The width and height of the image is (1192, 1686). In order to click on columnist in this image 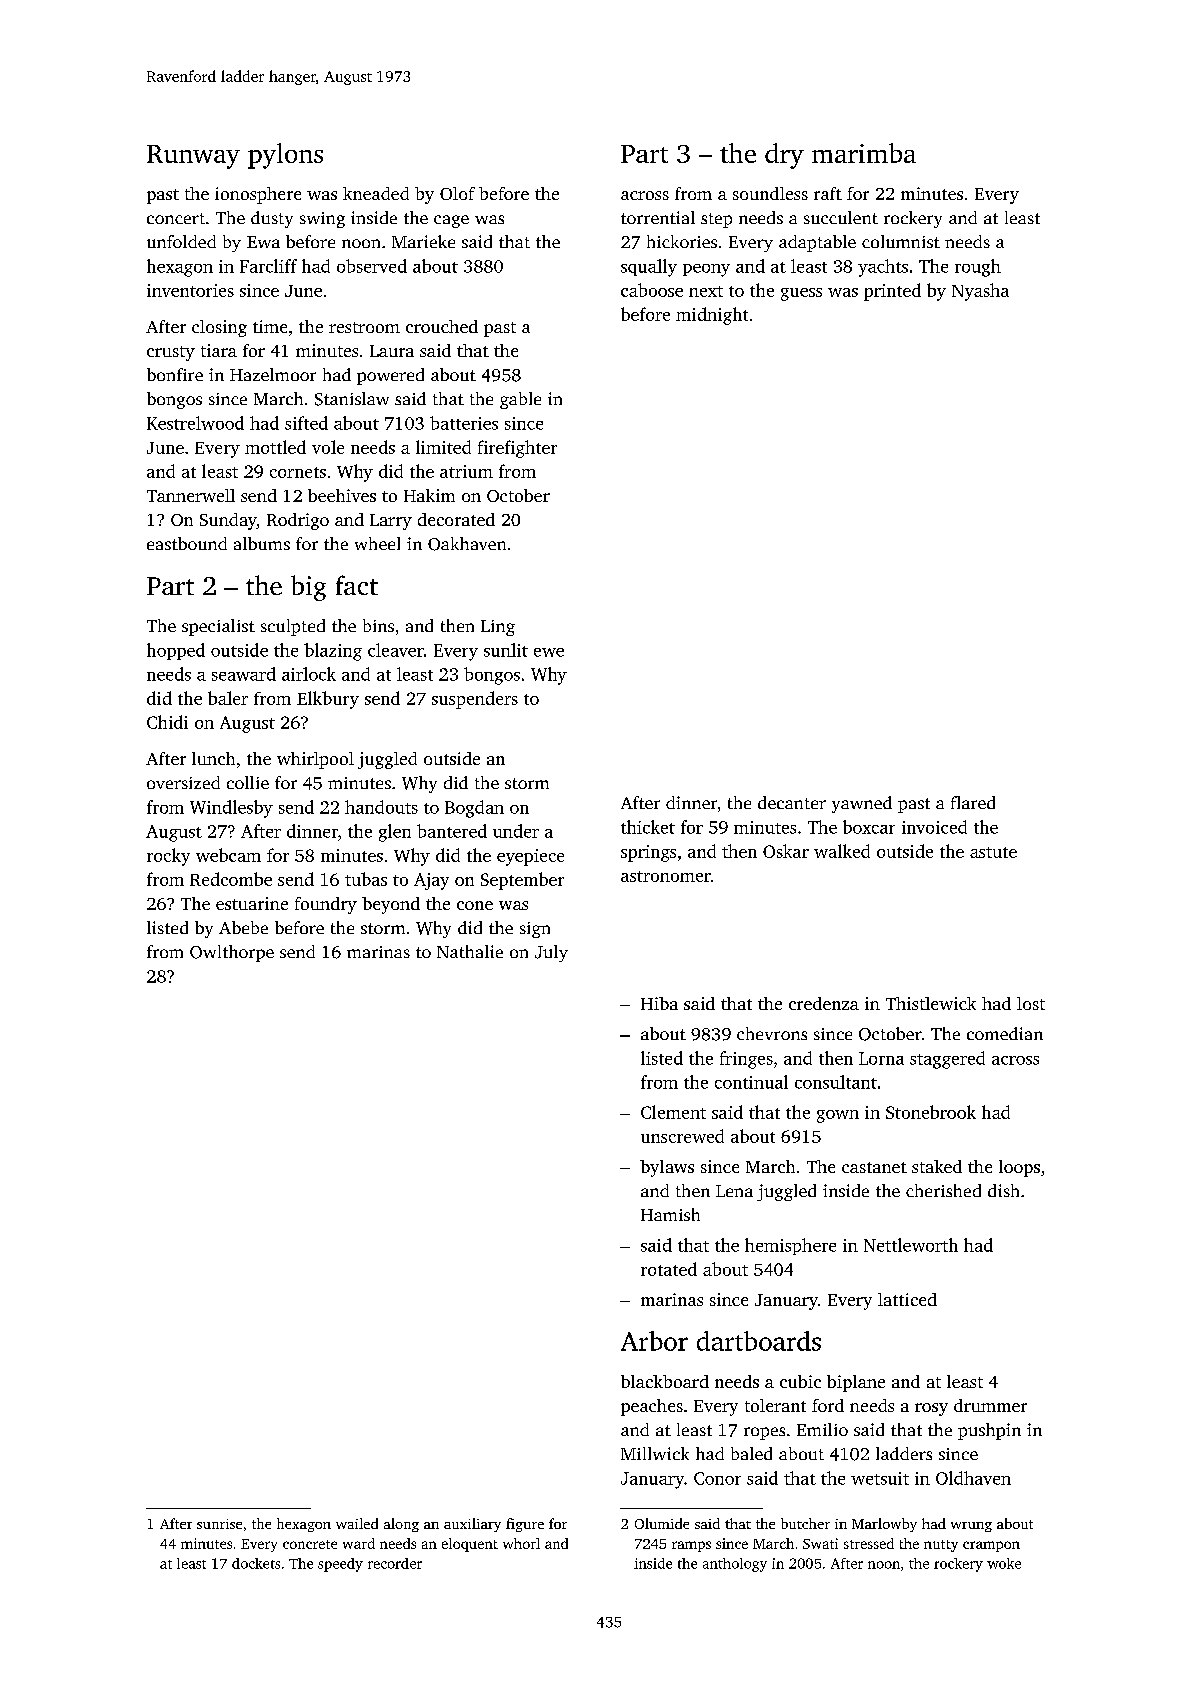, I will do `click(901, 241)`.
